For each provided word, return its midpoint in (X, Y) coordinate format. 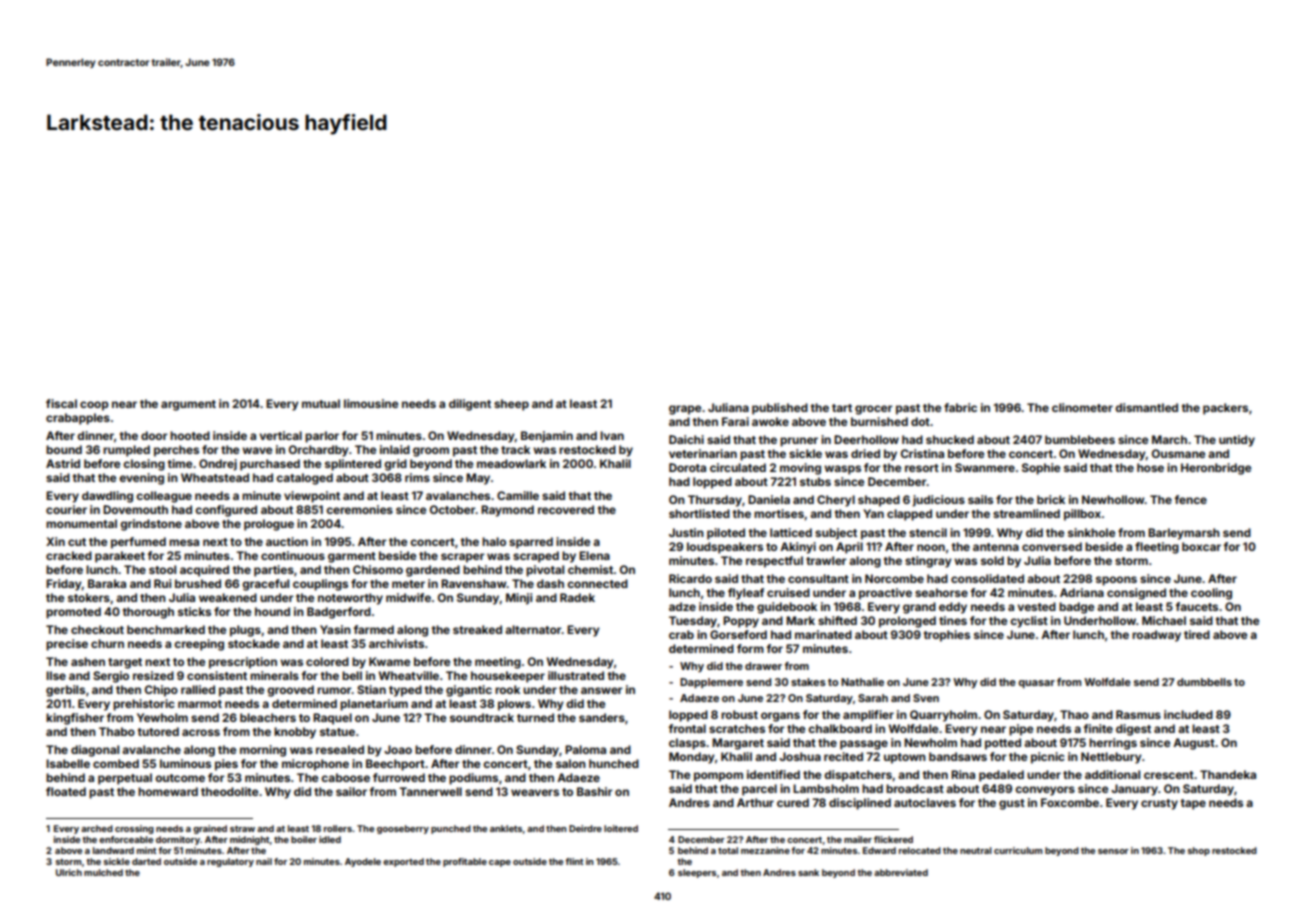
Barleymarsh (1184, 534)
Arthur (755, 802)
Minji (519, 599)
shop (1199, 851)
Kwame (389, 661)
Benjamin (547, 437)
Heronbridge (1216, 469)
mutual (321, 403)
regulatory (230, 862)
